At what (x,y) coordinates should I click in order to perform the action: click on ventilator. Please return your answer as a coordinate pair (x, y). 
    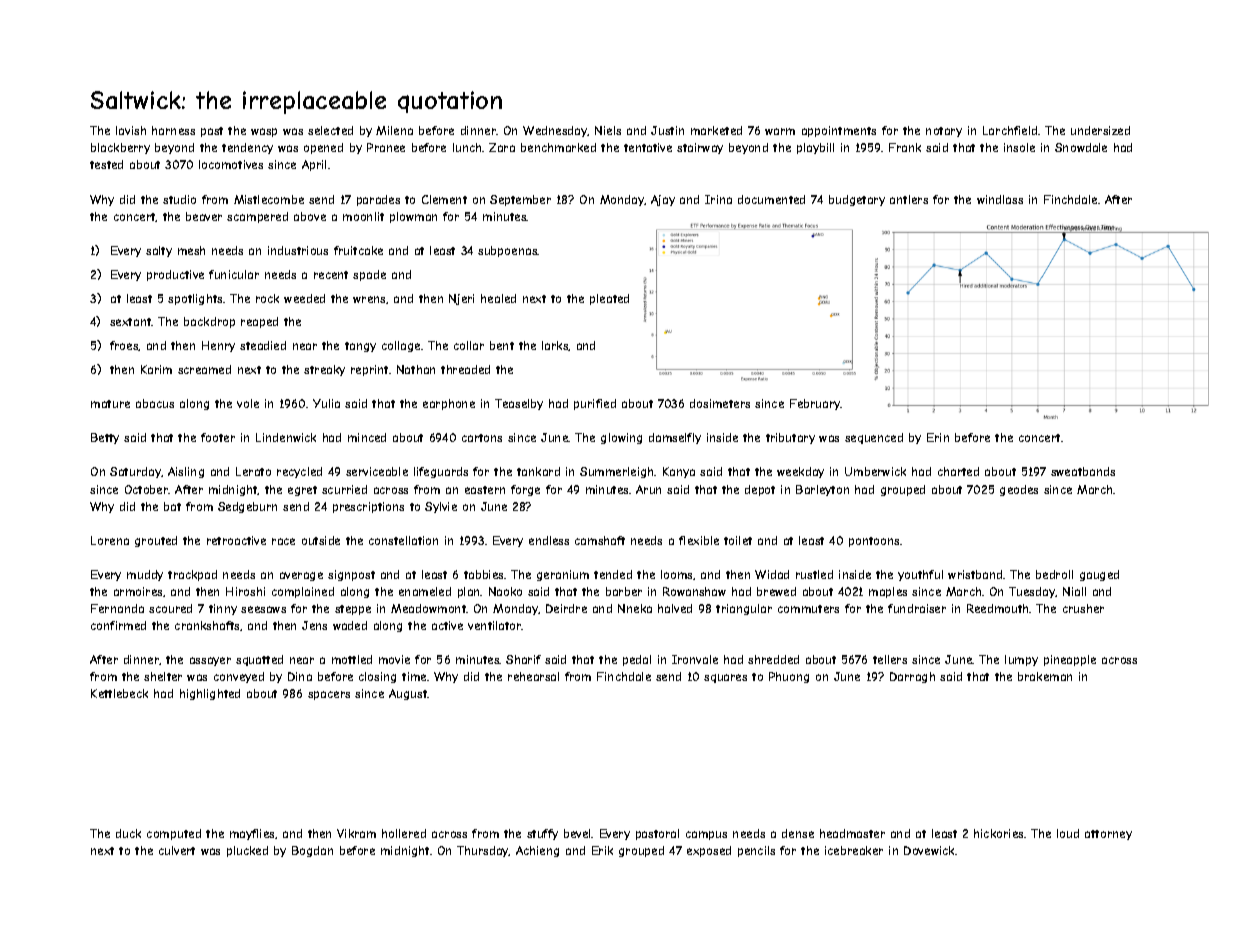
    Looking at the image, I should click on (495, 625).
